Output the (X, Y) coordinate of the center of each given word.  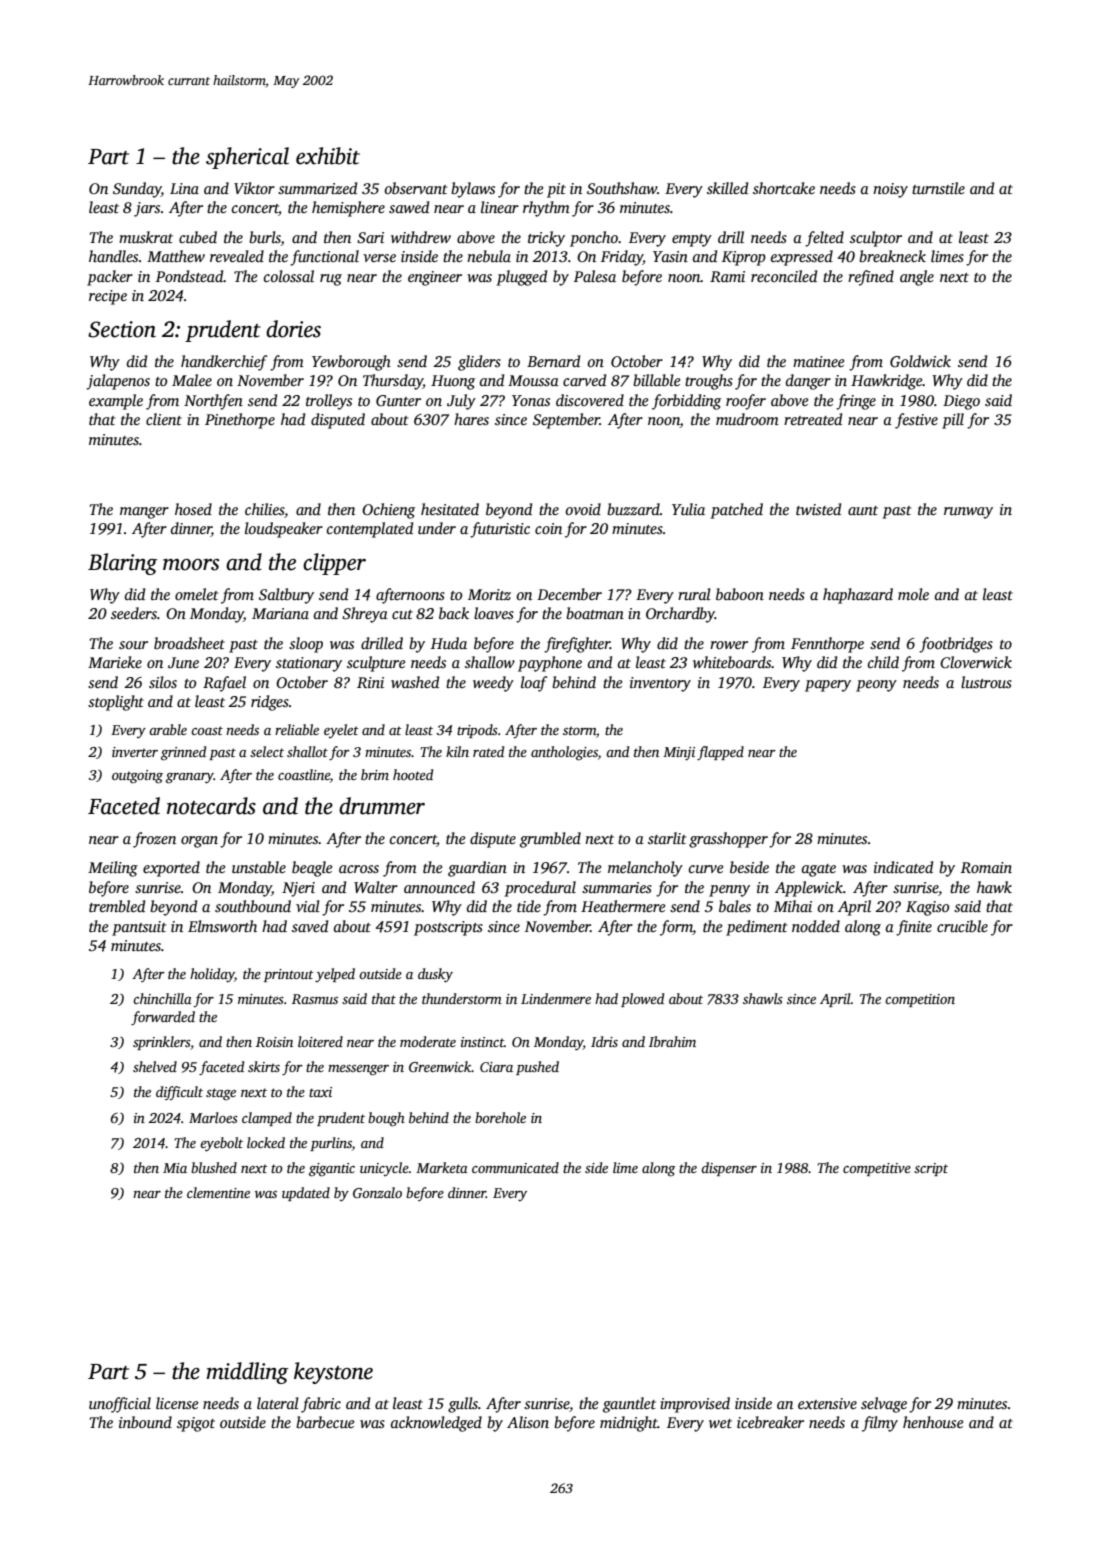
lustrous (986, 682)
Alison (528, 1422)
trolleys (329, 402)
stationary (309, 664)
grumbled (550, 840)
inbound (145, 1422)
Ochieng (388, 511)
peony (876, 686)
